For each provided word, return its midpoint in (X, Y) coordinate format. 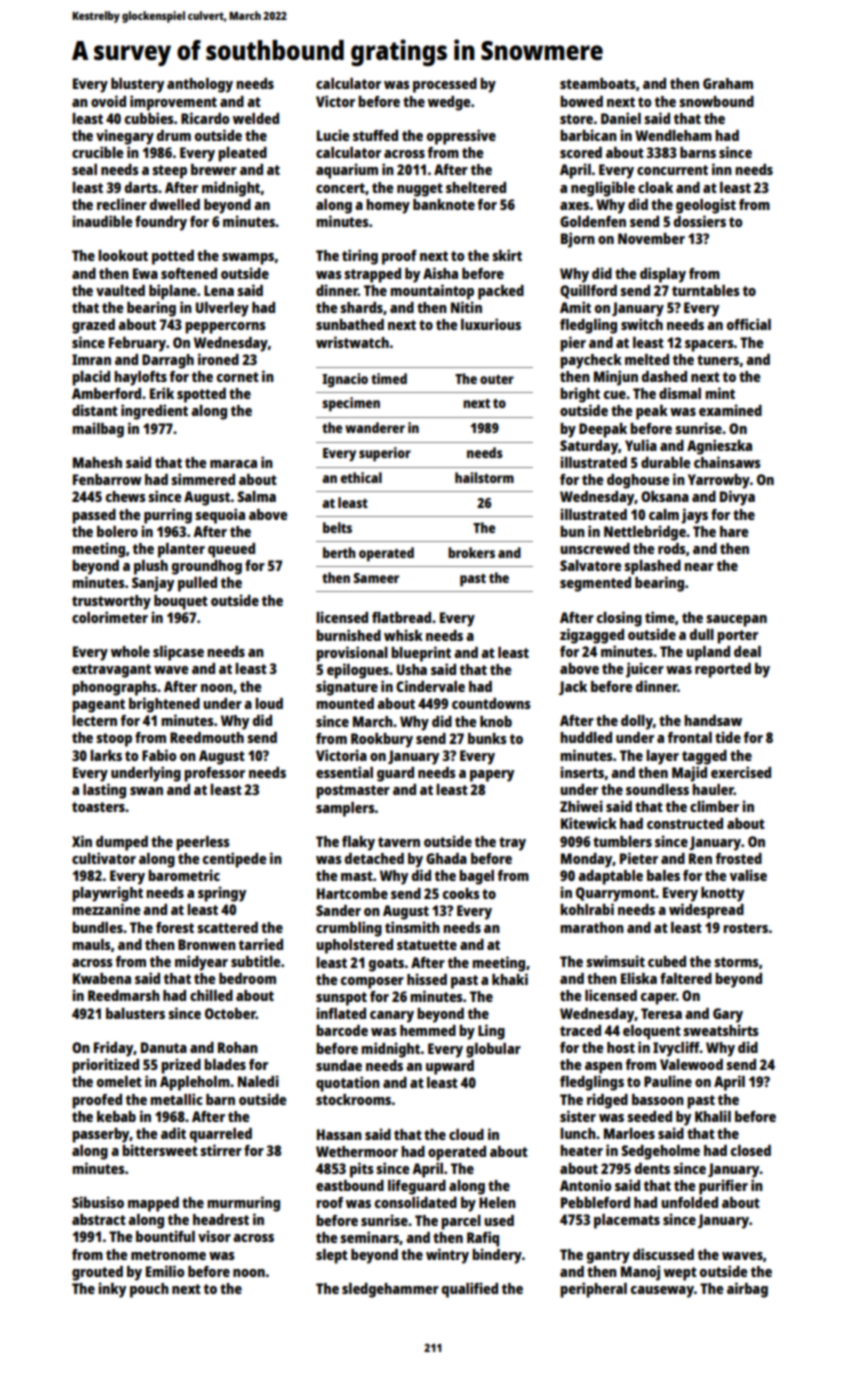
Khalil (713, 1116)
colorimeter (110, 617)
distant (95, 410)
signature (347, 688)
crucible (97, 152)
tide (728, 737)
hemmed (428, 1030)
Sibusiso (98, 1202)
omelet (119, 1081)
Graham (728, 83)
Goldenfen (593, 221)
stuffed (375, 135)
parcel (461, 1222)
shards (361, 307)
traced (580, 1030)
